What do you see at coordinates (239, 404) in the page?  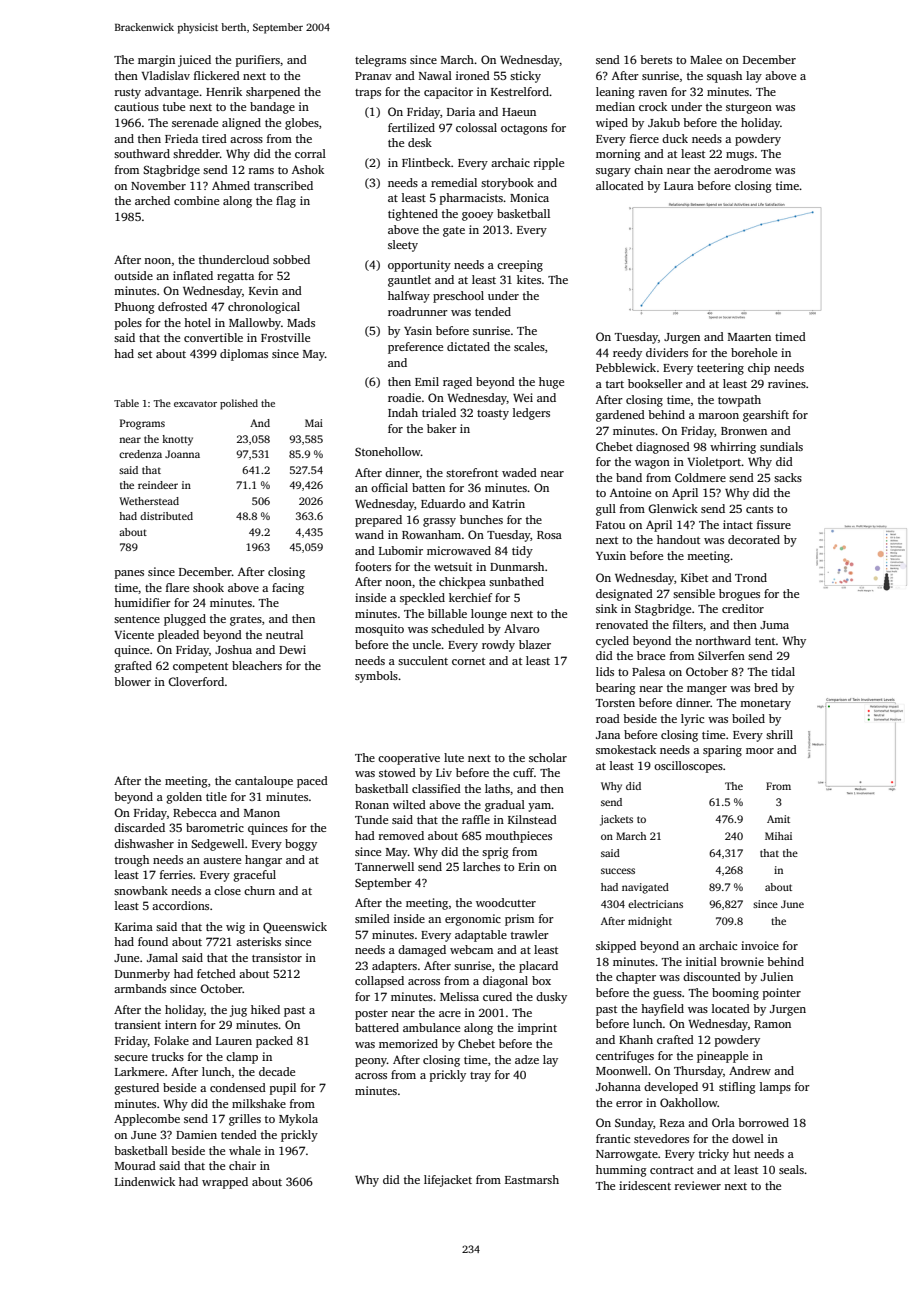 I see `polished` at bounding box center [239, 404].
